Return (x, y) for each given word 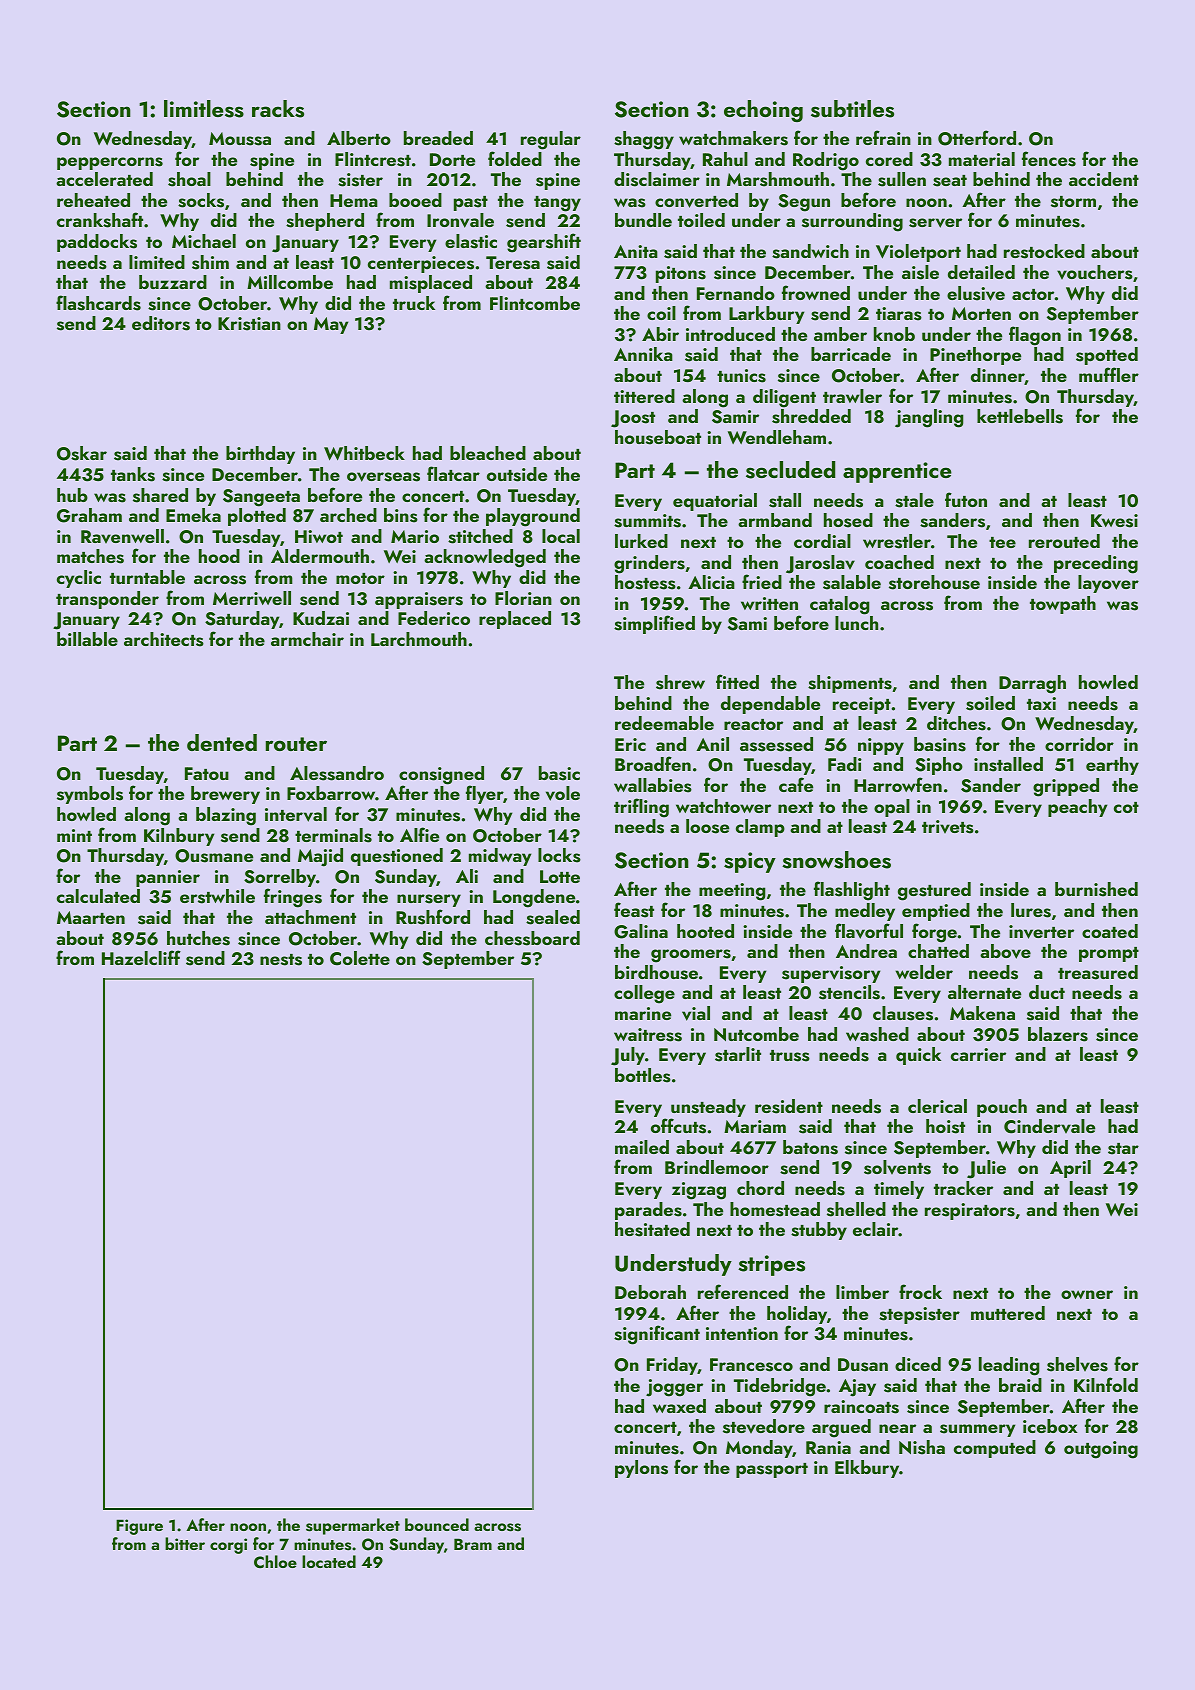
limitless (204, 109)
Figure (139, 1527)
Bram (473, 1544)
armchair (307, 639)
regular (551, 140)
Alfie (419, 834)
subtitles (852, 109)
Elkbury (867, 1469)
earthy (1112, 766)
